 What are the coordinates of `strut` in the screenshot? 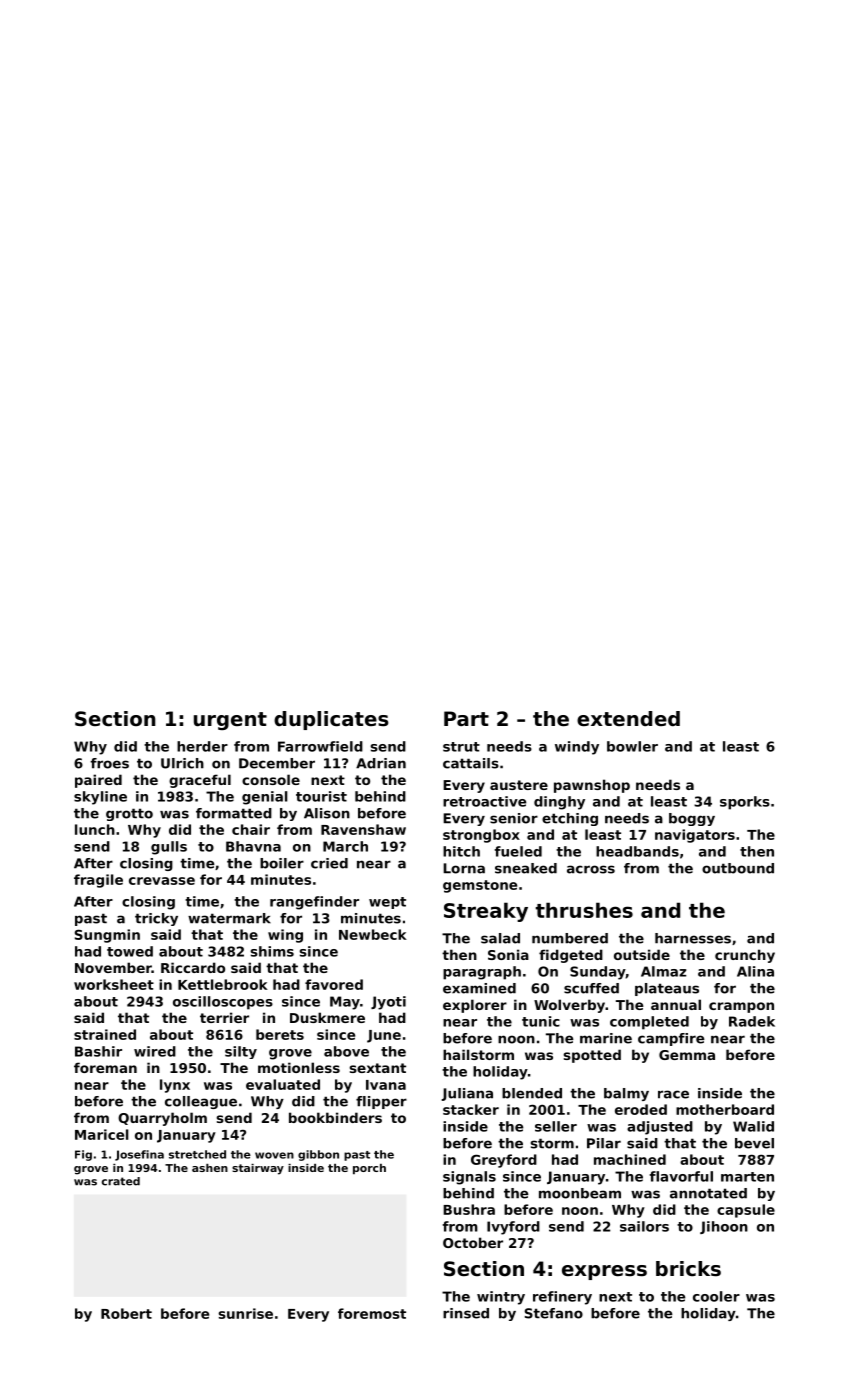 It's located at (461, 747).
